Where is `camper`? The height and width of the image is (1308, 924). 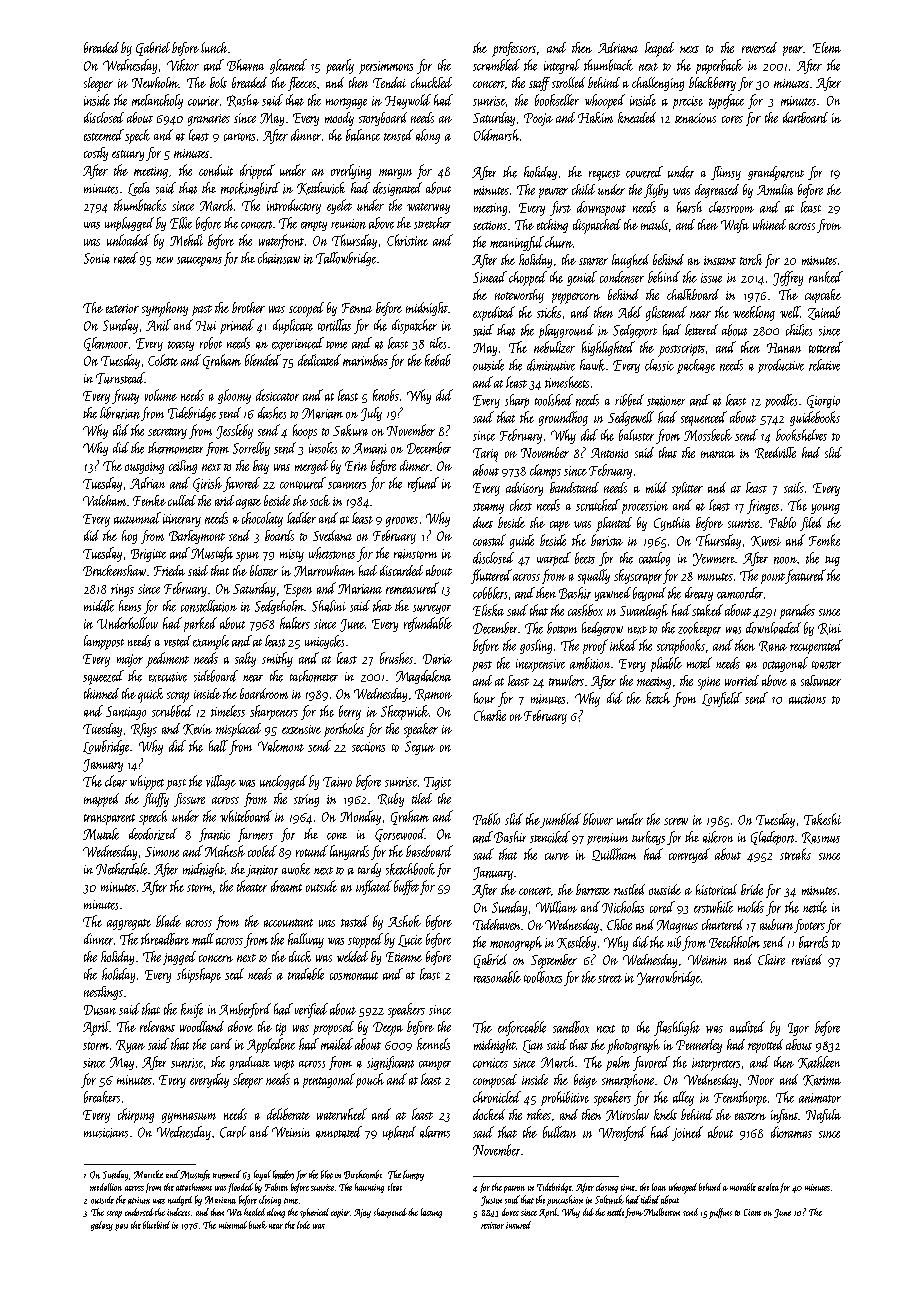
camper is located at coordinates (435, 1065).
